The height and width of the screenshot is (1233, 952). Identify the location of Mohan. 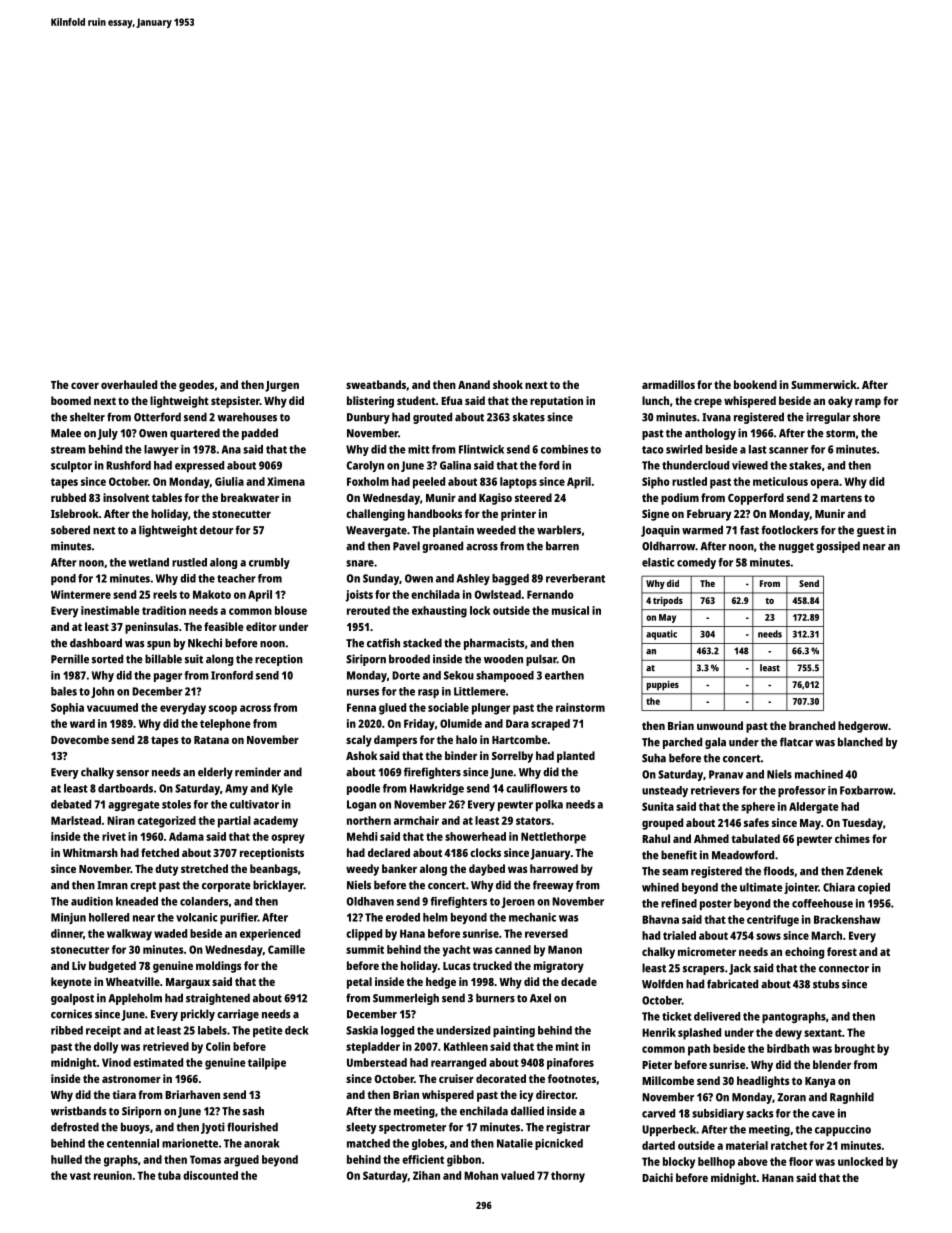
(481, 1175).
